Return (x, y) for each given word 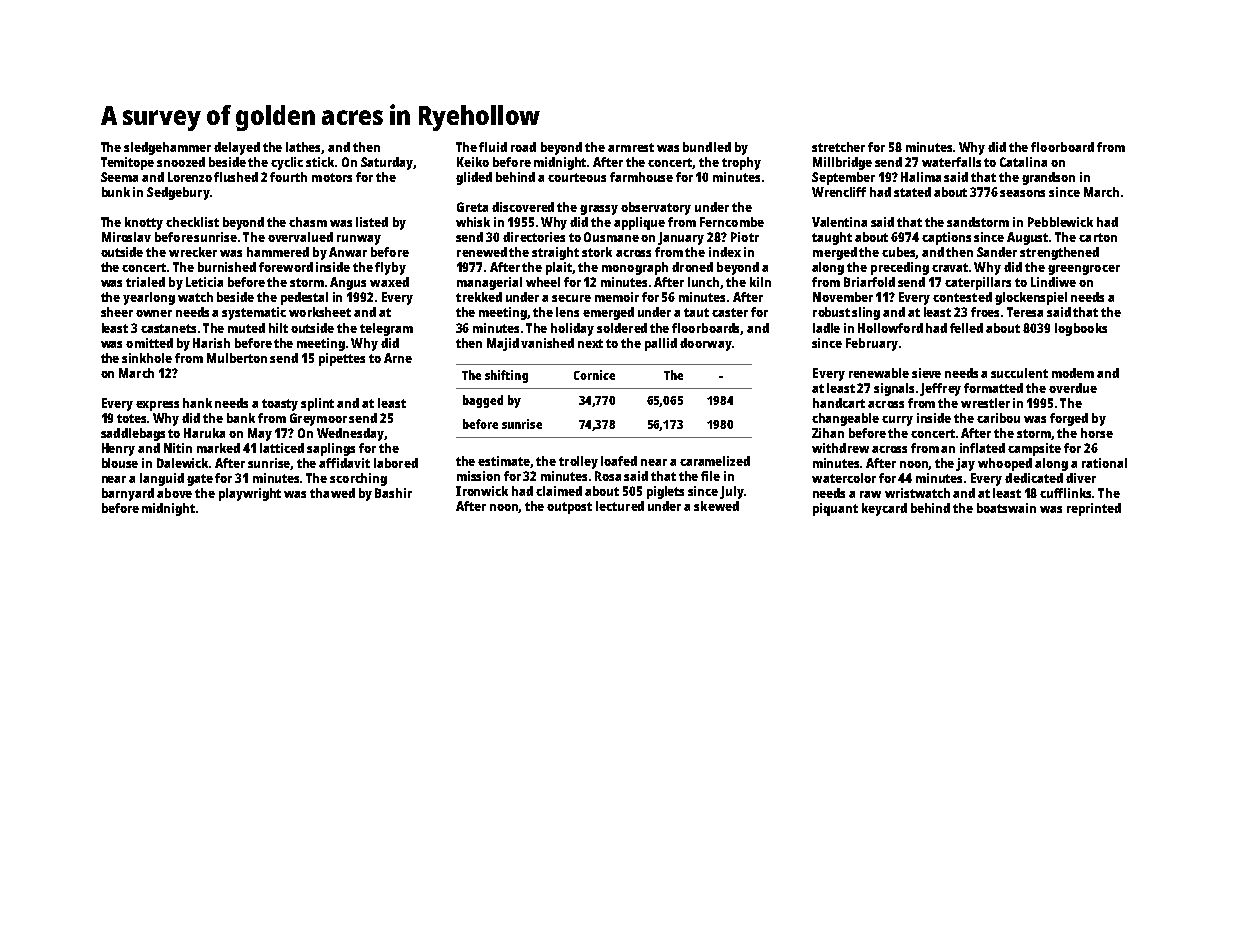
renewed (482, 252)
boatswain (1006, 508)
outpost (569, 508)
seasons (1022, 193)
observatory (656, 208)
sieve (926, 373)
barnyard (128, 494)
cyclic (287, 163)
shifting (506, 376)
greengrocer (1084, 270)
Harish (211, 343)
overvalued (300, 237)
